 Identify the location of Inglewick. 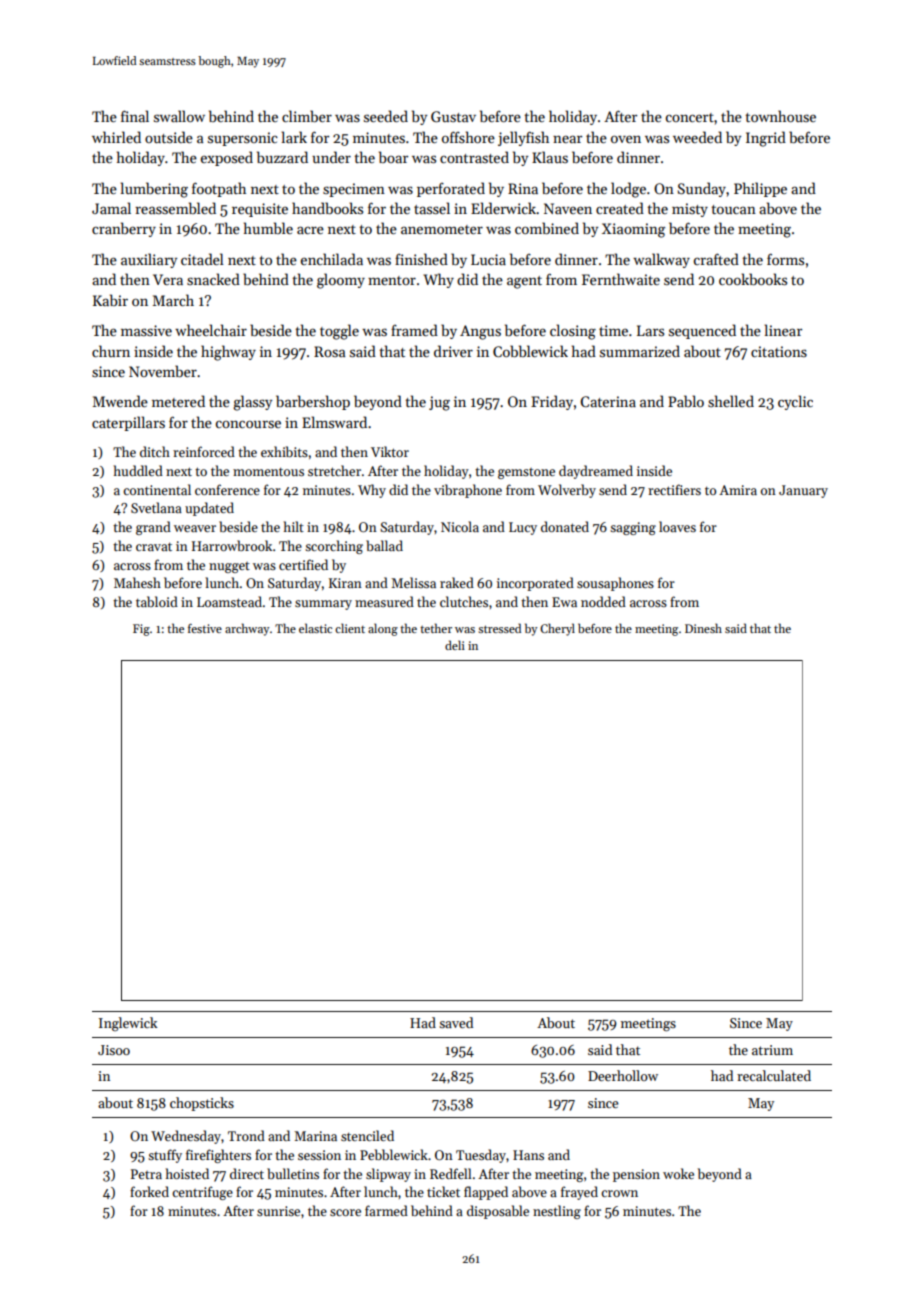
(128, 1024).
